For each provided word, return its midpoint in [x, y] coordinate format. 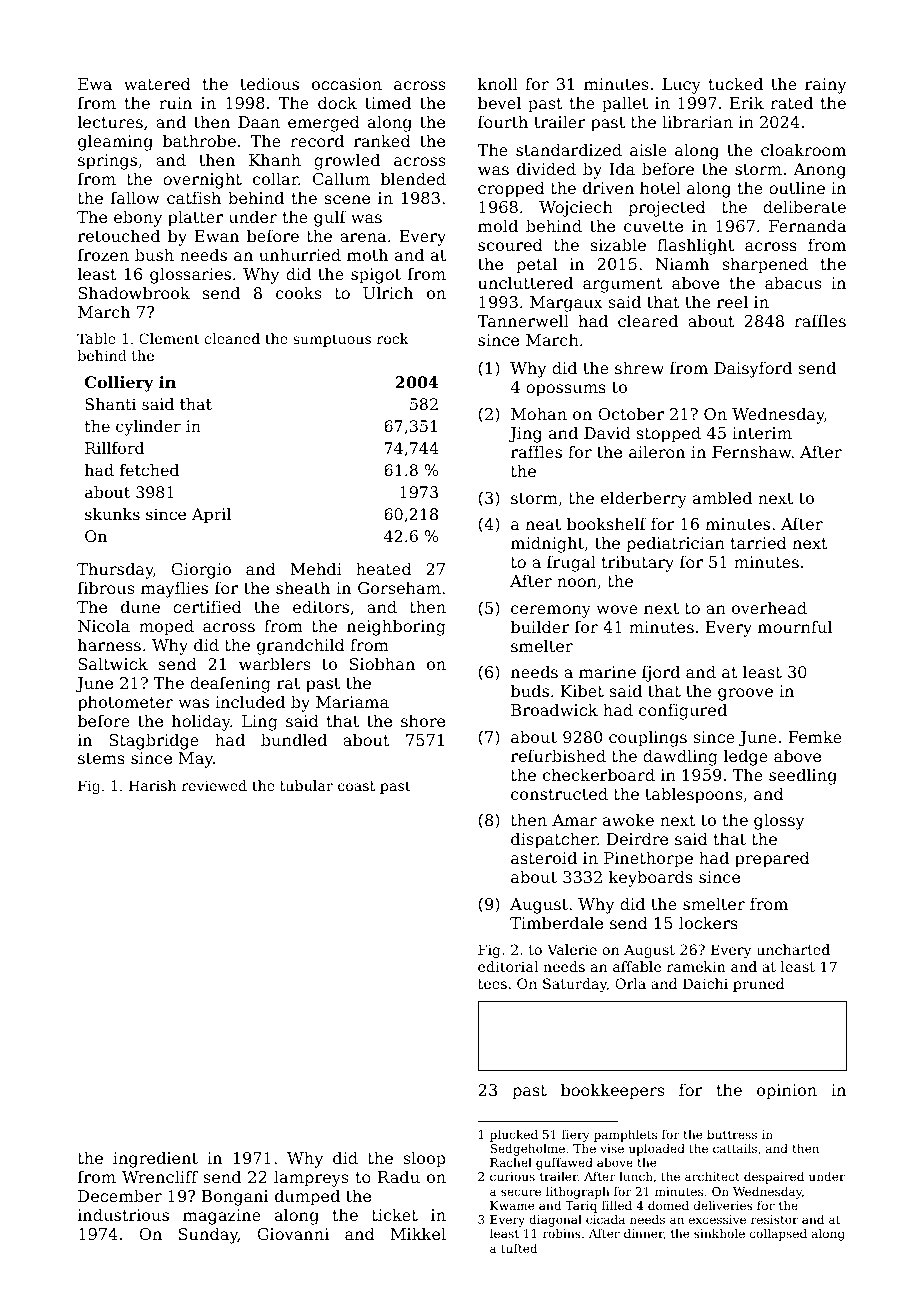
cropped [511, 189]
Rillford [114, 448]
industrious [123, 1214]
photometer [125, 703]
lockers [708, 922]
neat [543, 524]
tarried [759, 542]
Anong [819, 171]
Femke [815, 736]
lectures [110, 121]
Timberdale [556, 922]
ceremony [551, 611]
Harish [152, 785]
